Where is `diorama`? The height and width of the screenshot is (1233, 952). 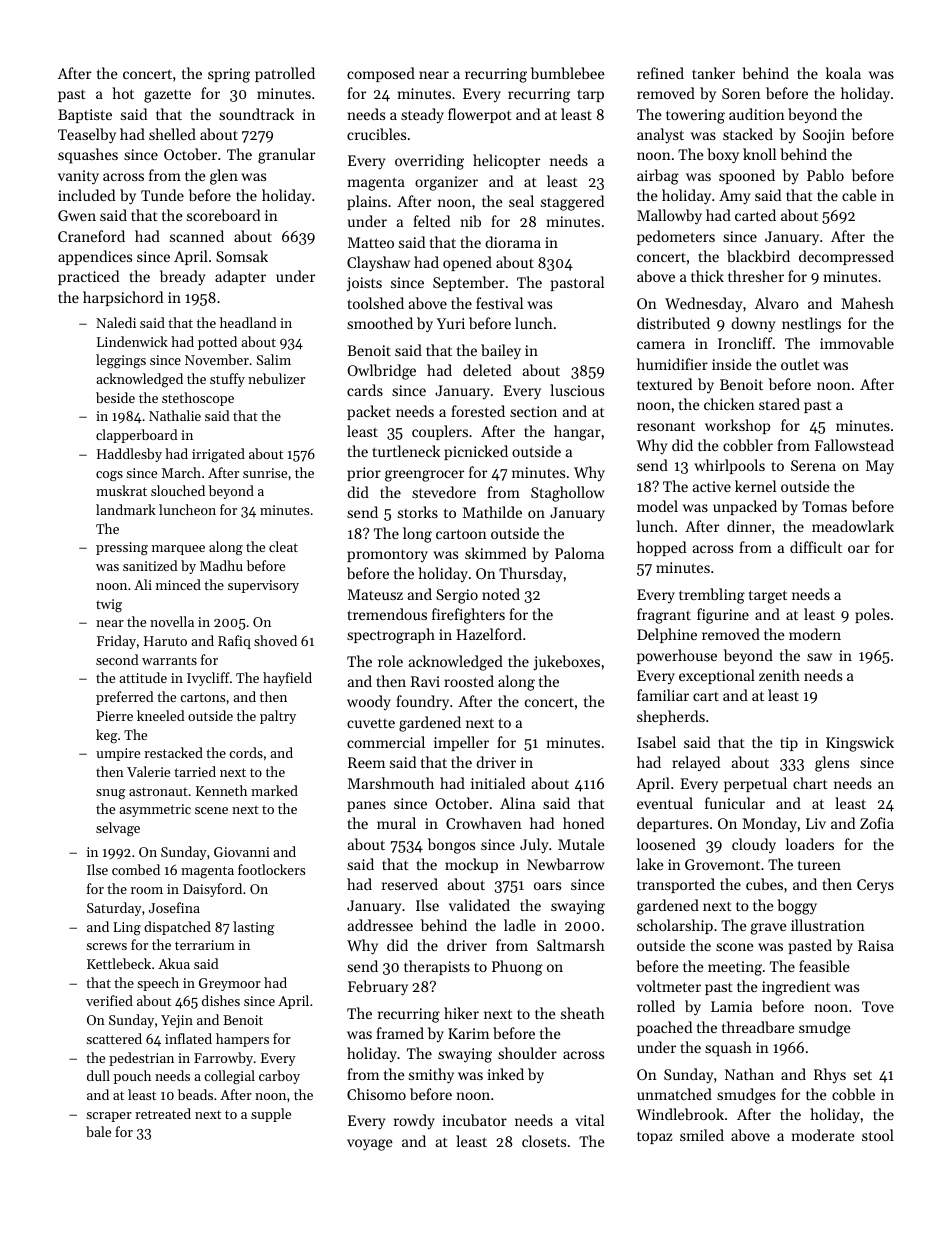
diorama is located at coordinates (513, 242).
